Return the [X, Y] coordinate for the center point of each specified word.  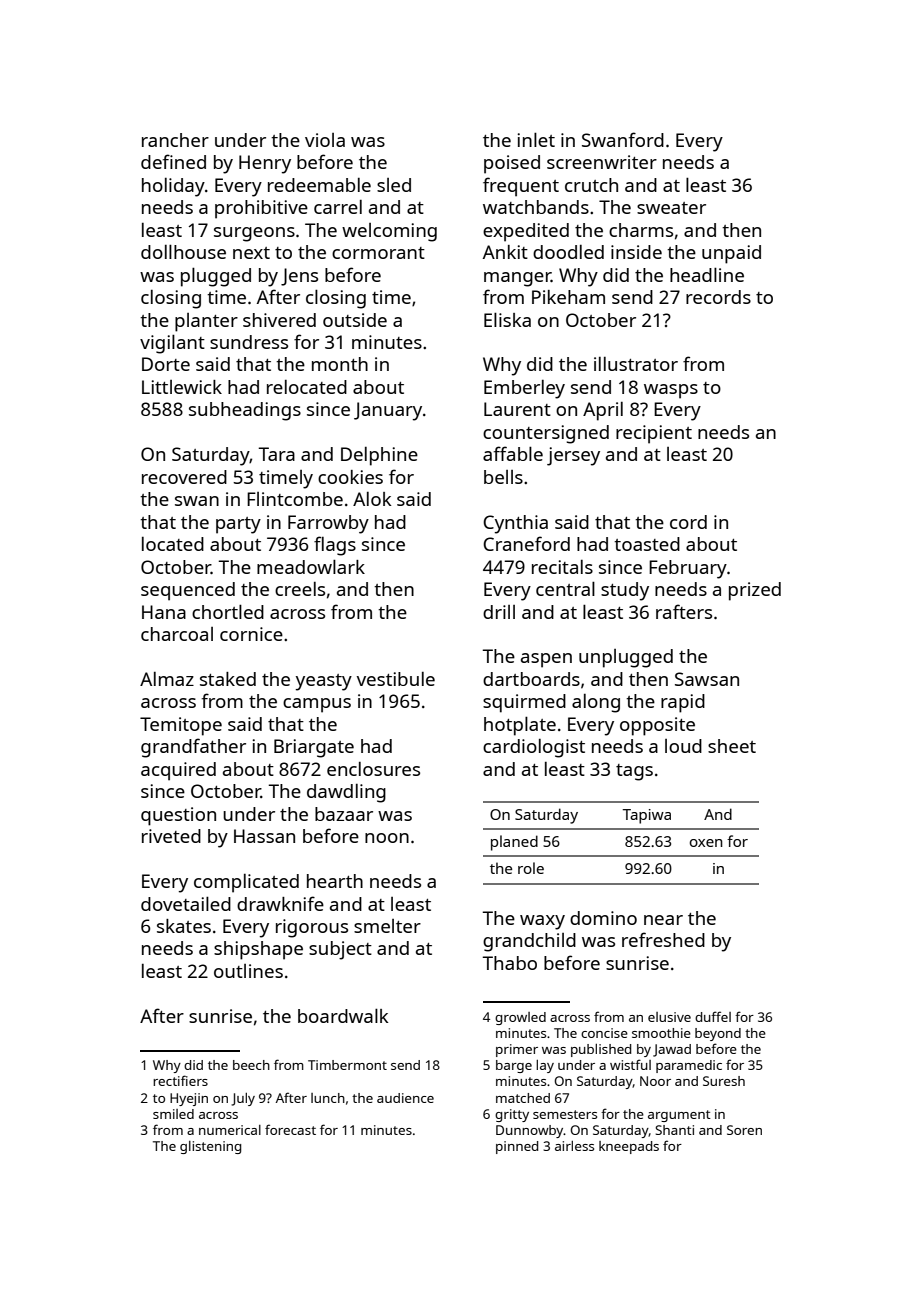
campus [317, 705]
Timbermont [347, 1065]
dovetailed [186, 903]
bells [503, 477]
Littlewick [182, 387]
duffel [713, 1016]
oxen [706, 843]
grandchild [529, 942]
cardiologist [534, 748]
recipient [654, 434]
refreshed [663, 939]
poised [512, 164]
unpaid [731, 254]
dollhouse [183, 251]
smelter [387, 926]
